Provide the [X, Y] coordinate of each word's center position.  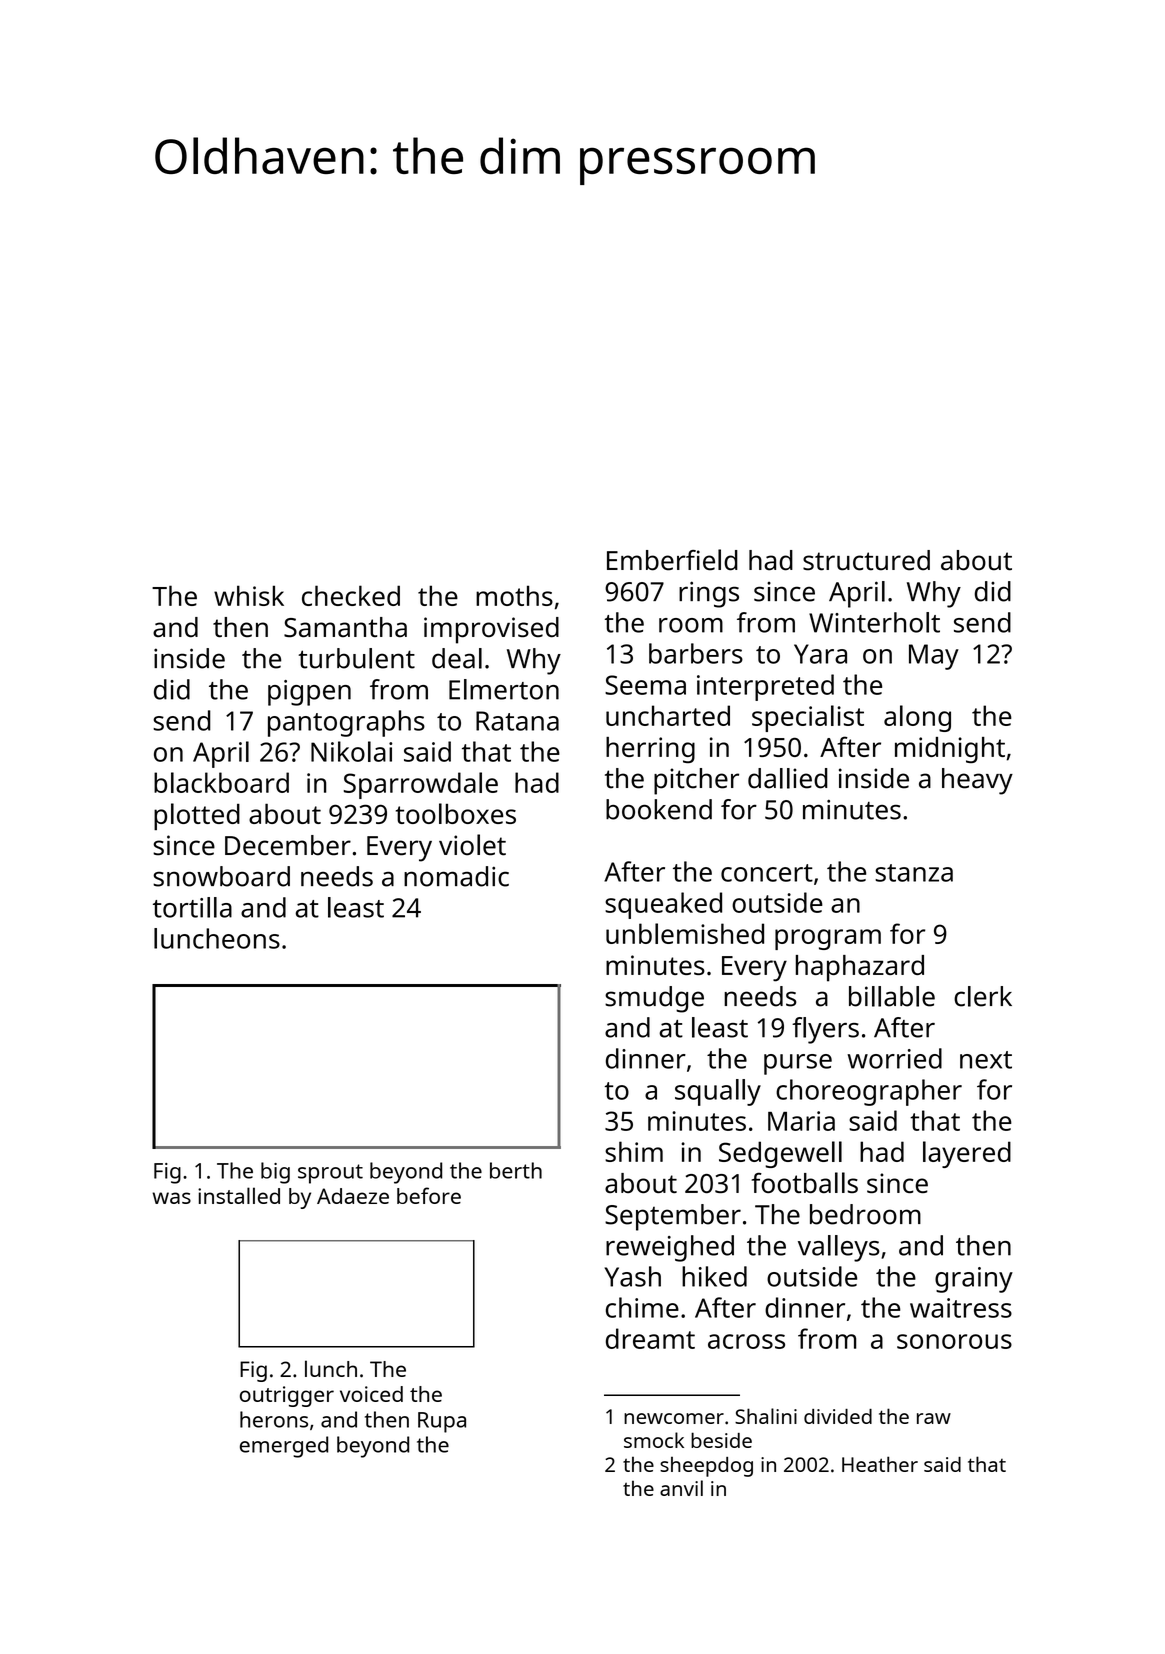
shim [634, 1151]
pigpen [309, 693]
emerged [284, 1447]
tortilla [192, 907]
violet [472, 845]
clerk [983, 996]
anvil [681, 1488]
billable [892, 996]
